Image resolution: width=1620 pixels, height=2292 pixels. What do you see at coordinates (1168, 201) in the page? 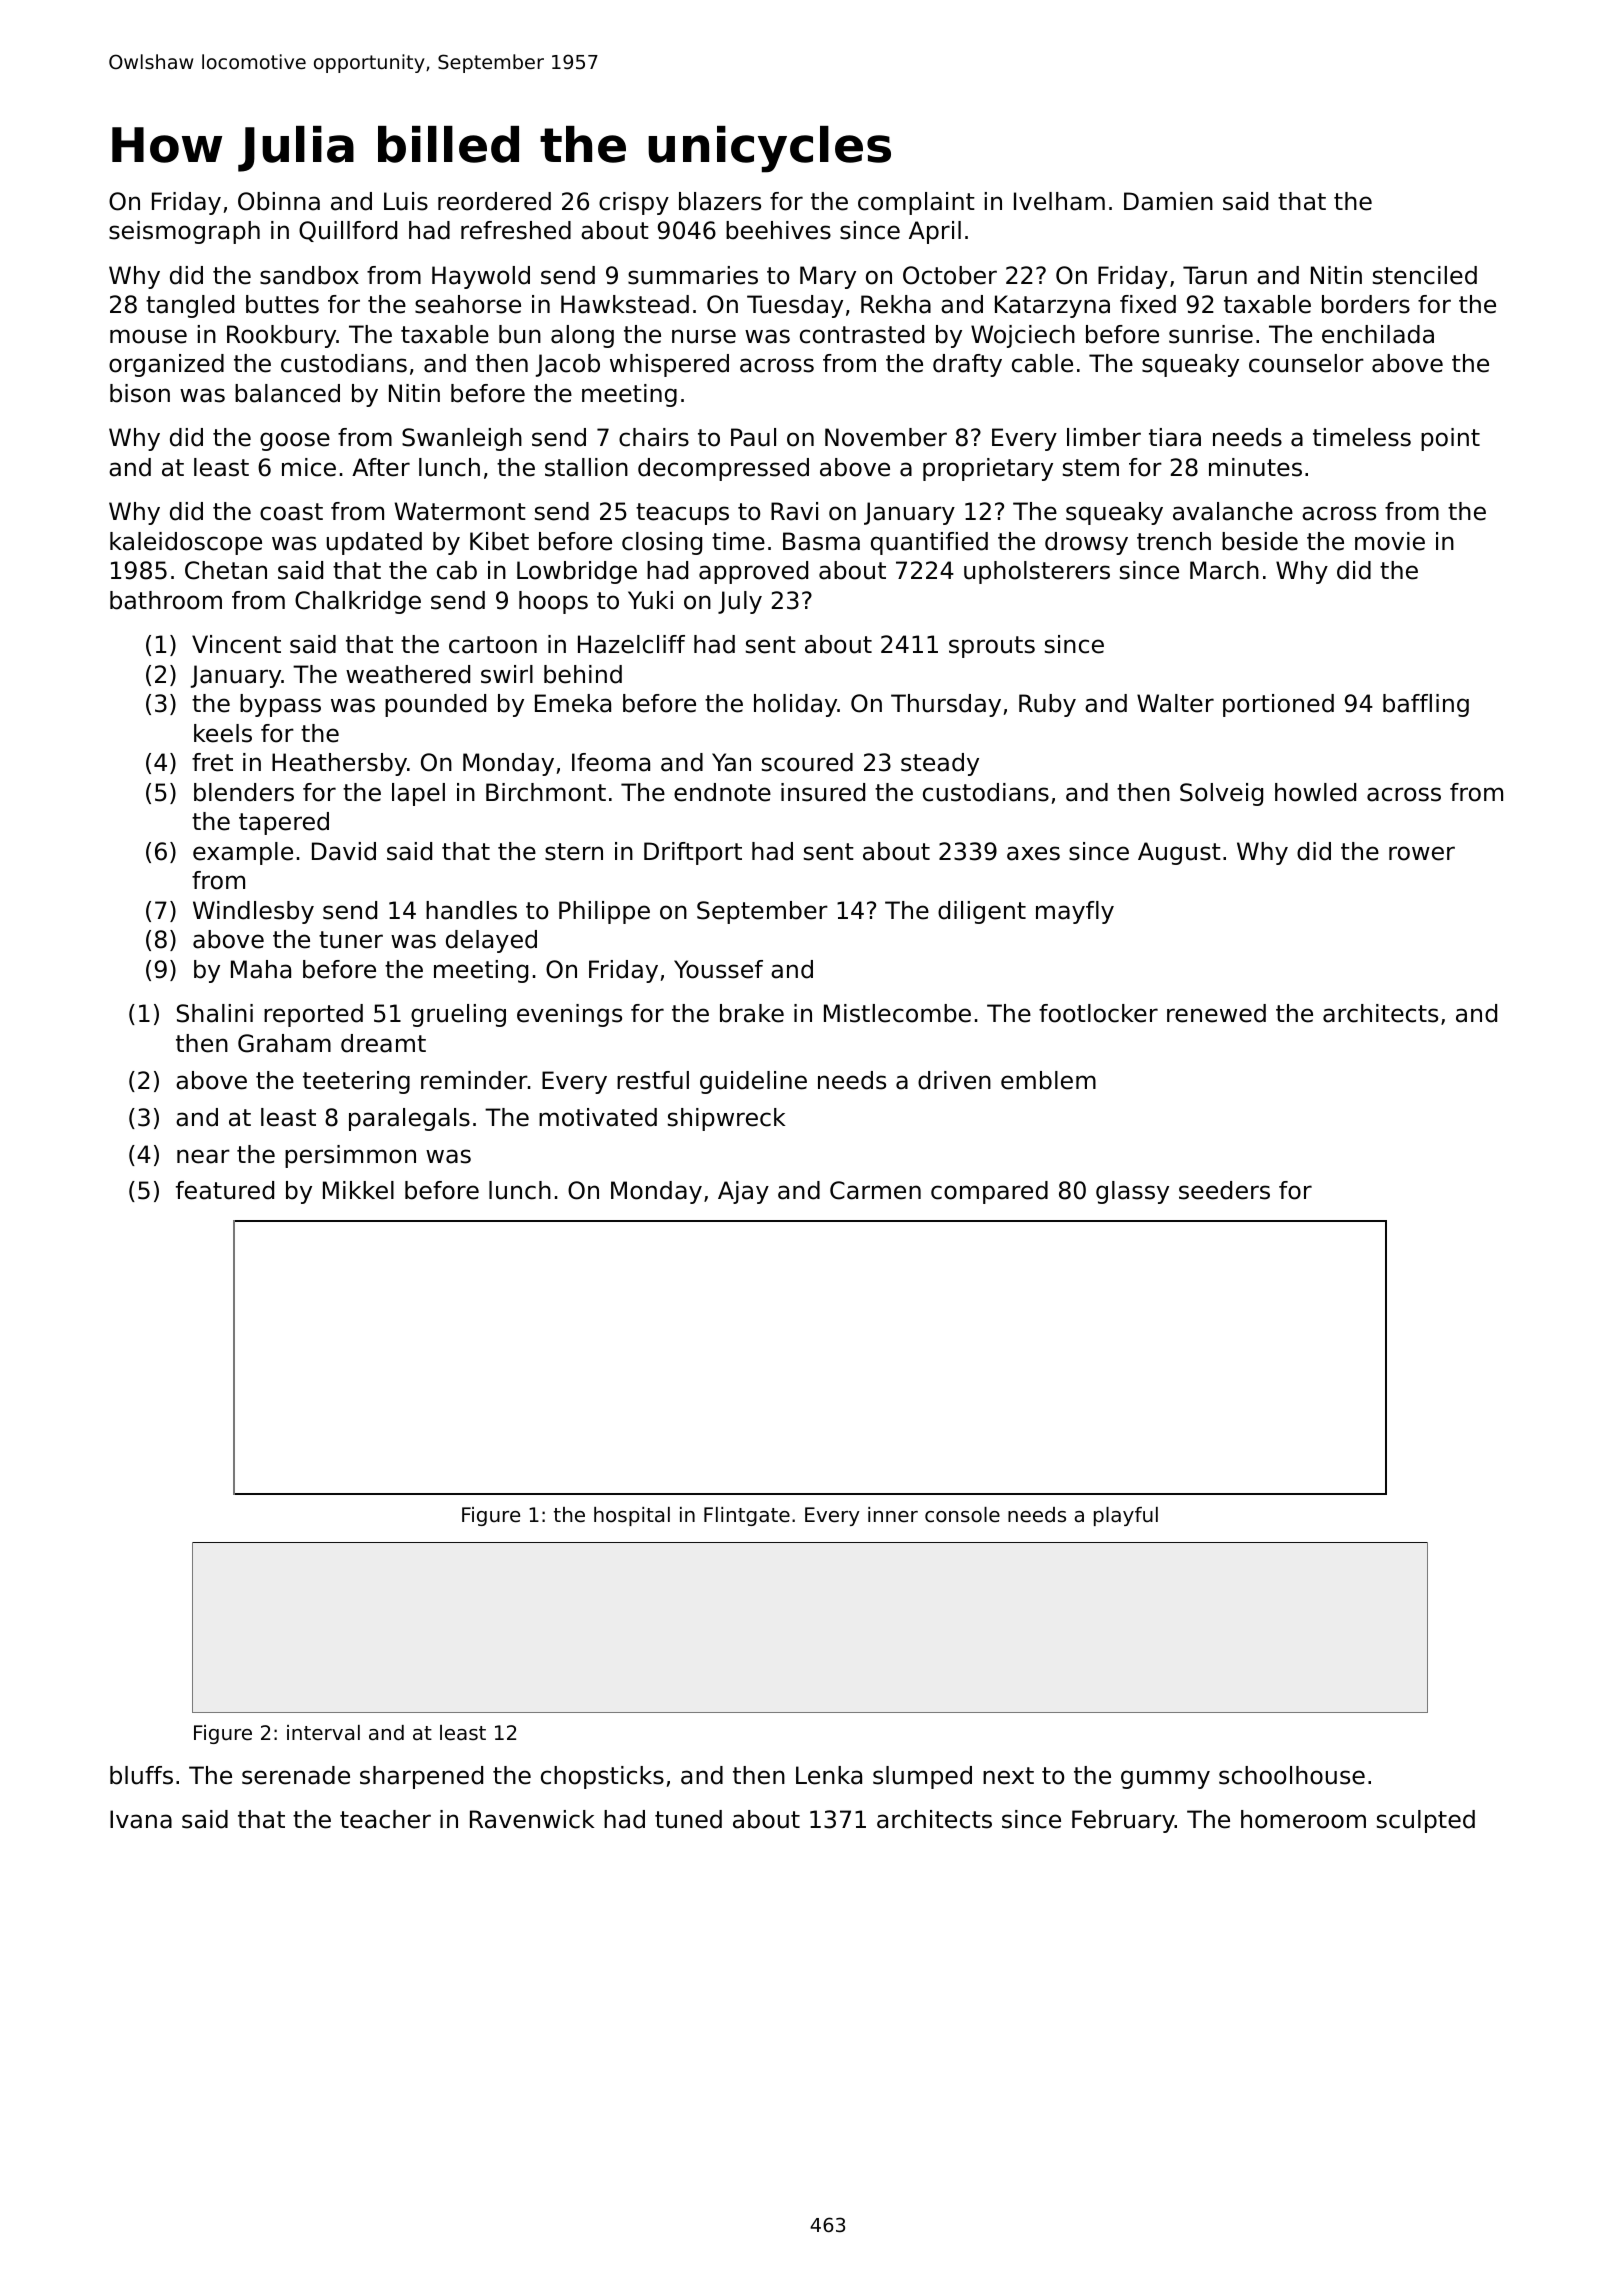
I see `Damien` at bounding box center [1168, 201].
